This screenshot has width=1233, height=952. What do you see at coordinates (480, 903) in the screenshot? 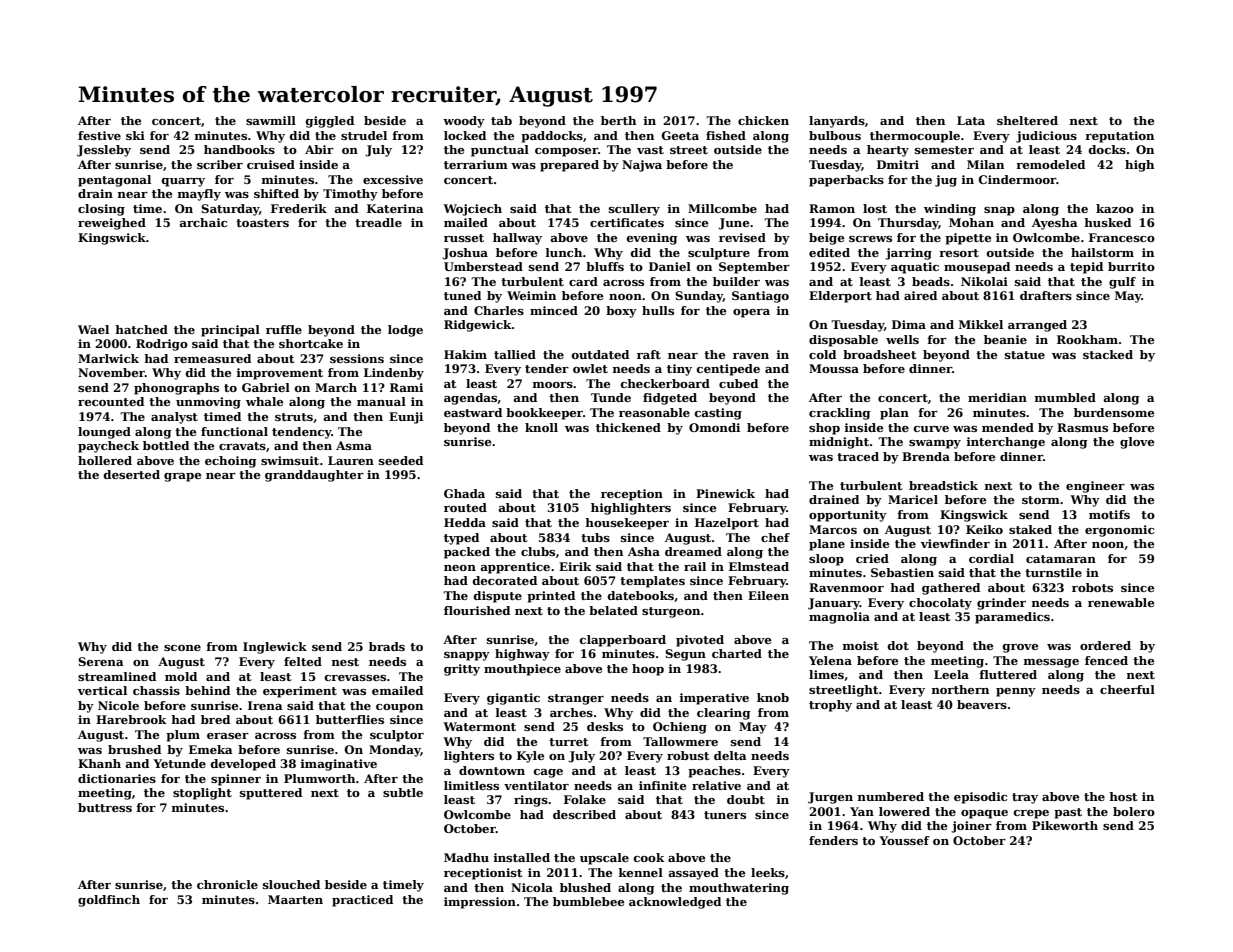
I see `impression` at bounding box center [480, 903].
